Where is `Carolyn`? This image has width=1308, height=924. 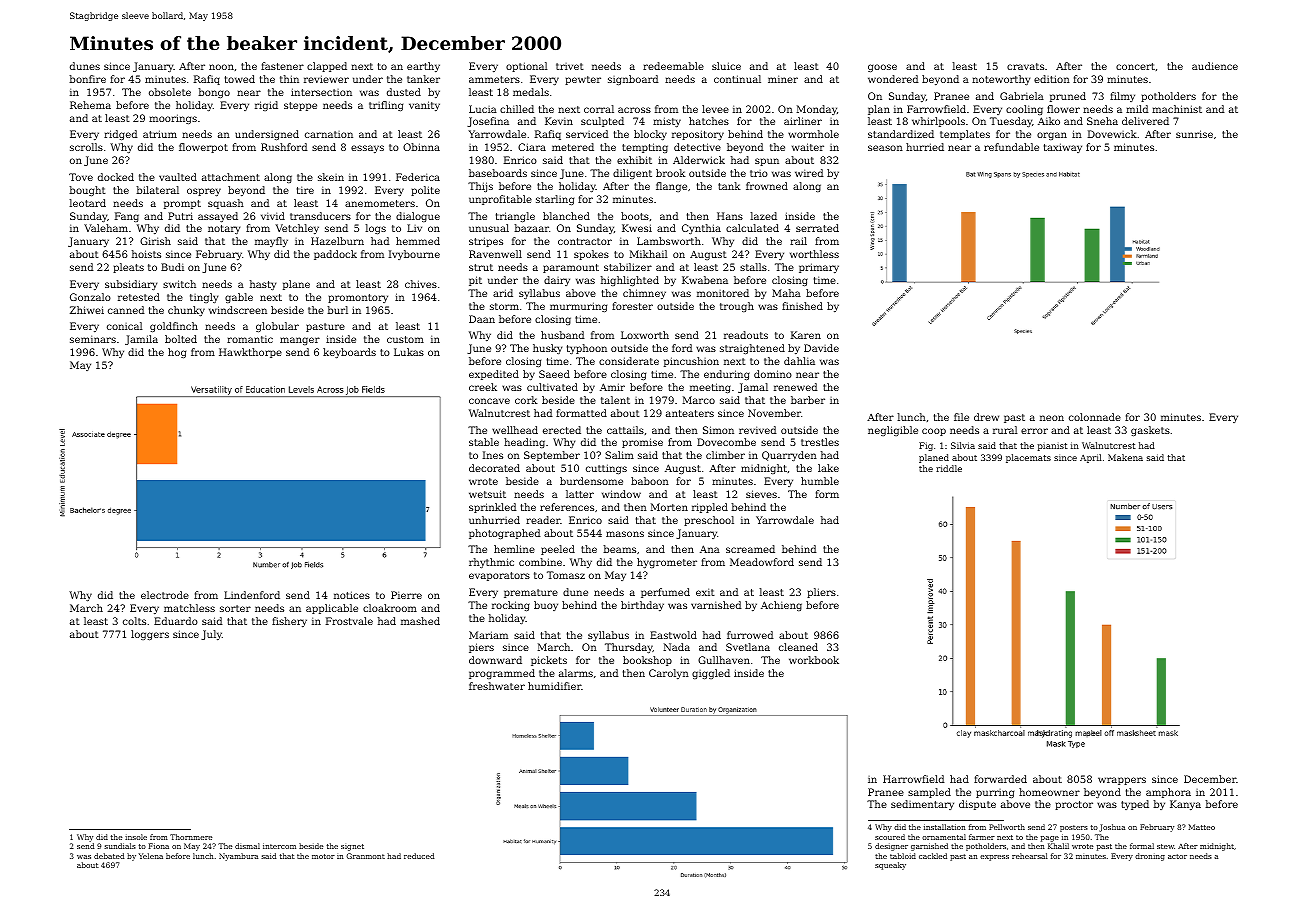
Carolyn is located at coordinates (669, 674).
